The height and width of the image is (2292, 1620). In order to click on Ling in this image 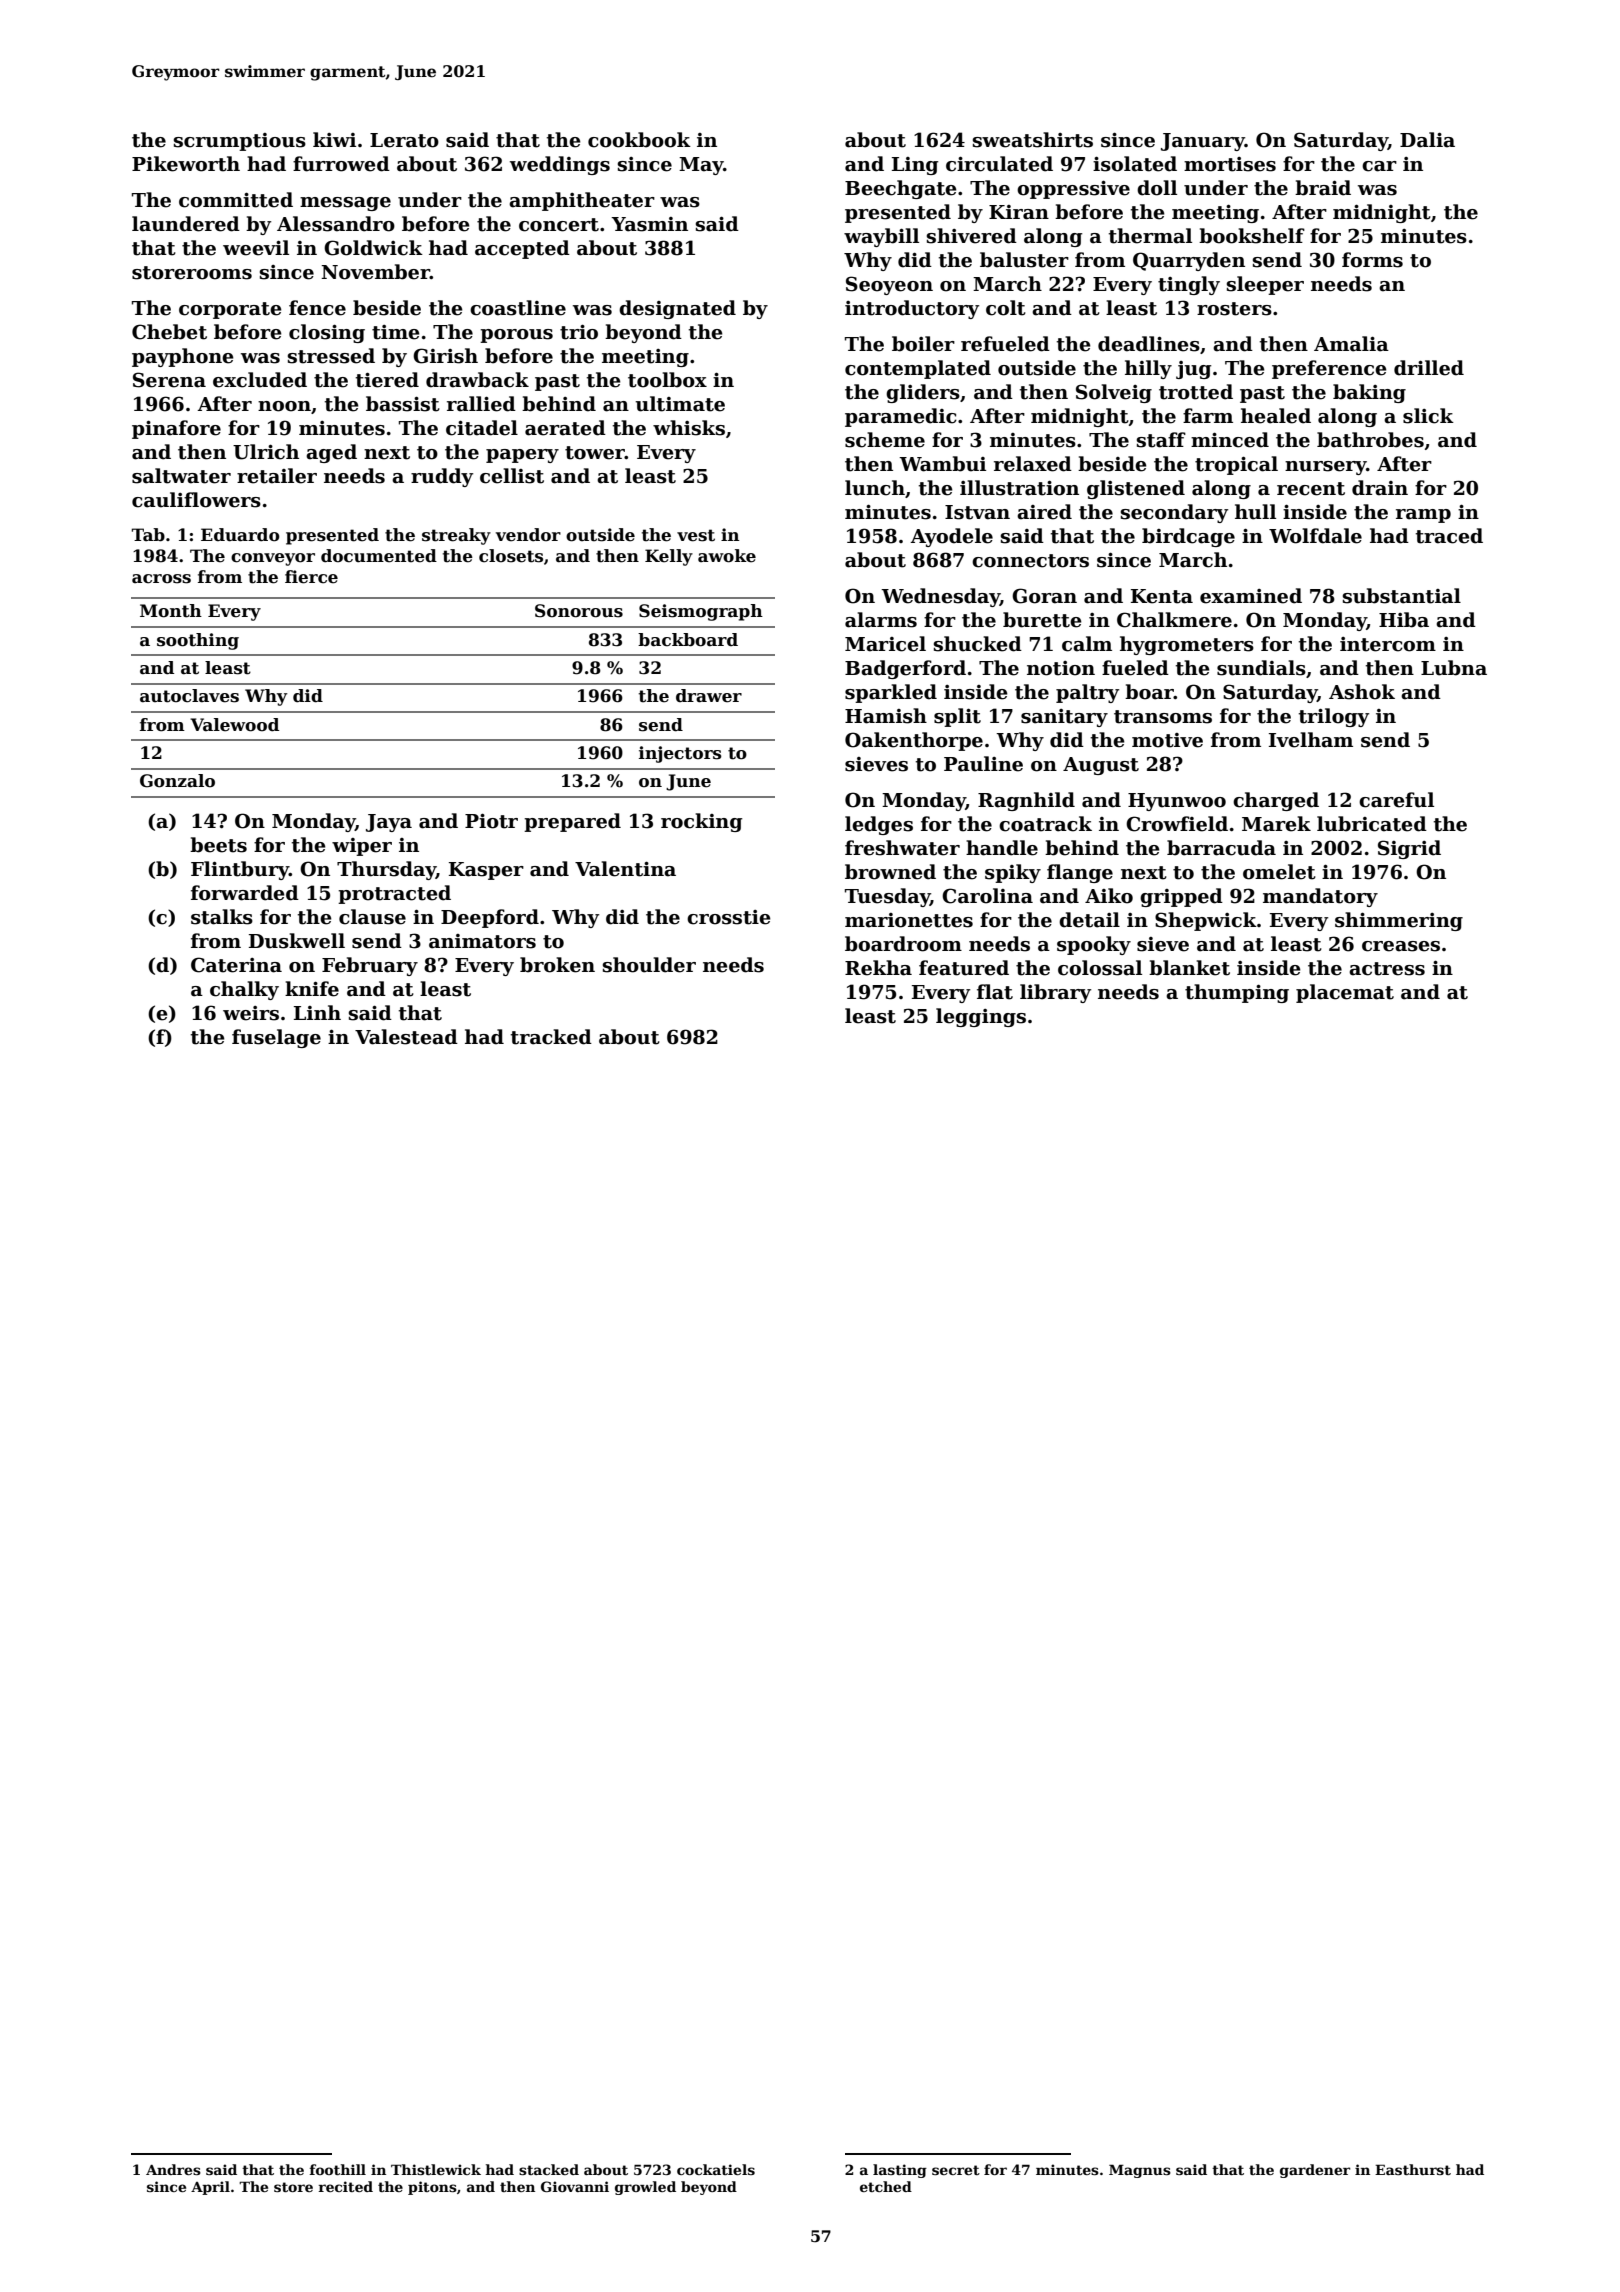, I will do `click(915, 166)`.
